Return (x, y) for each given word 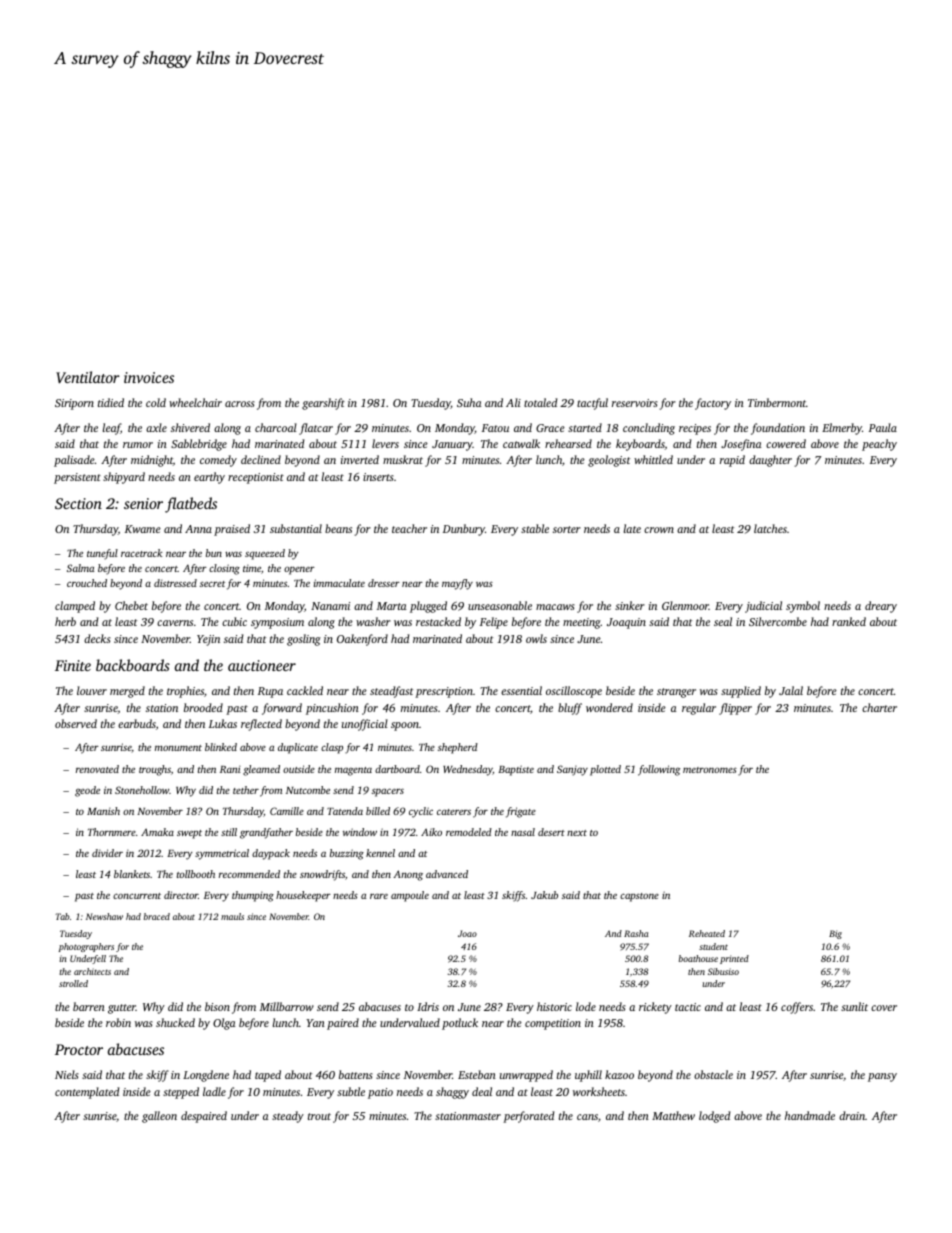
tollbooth (196, 874)
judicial (763, 607)
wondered (609, 707)
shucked (175, 1022)
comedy (218, 461)
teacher (409, 528)
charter (879, 707)
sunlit (854, 1006)
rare (379, 896)
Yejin (208, 640)
